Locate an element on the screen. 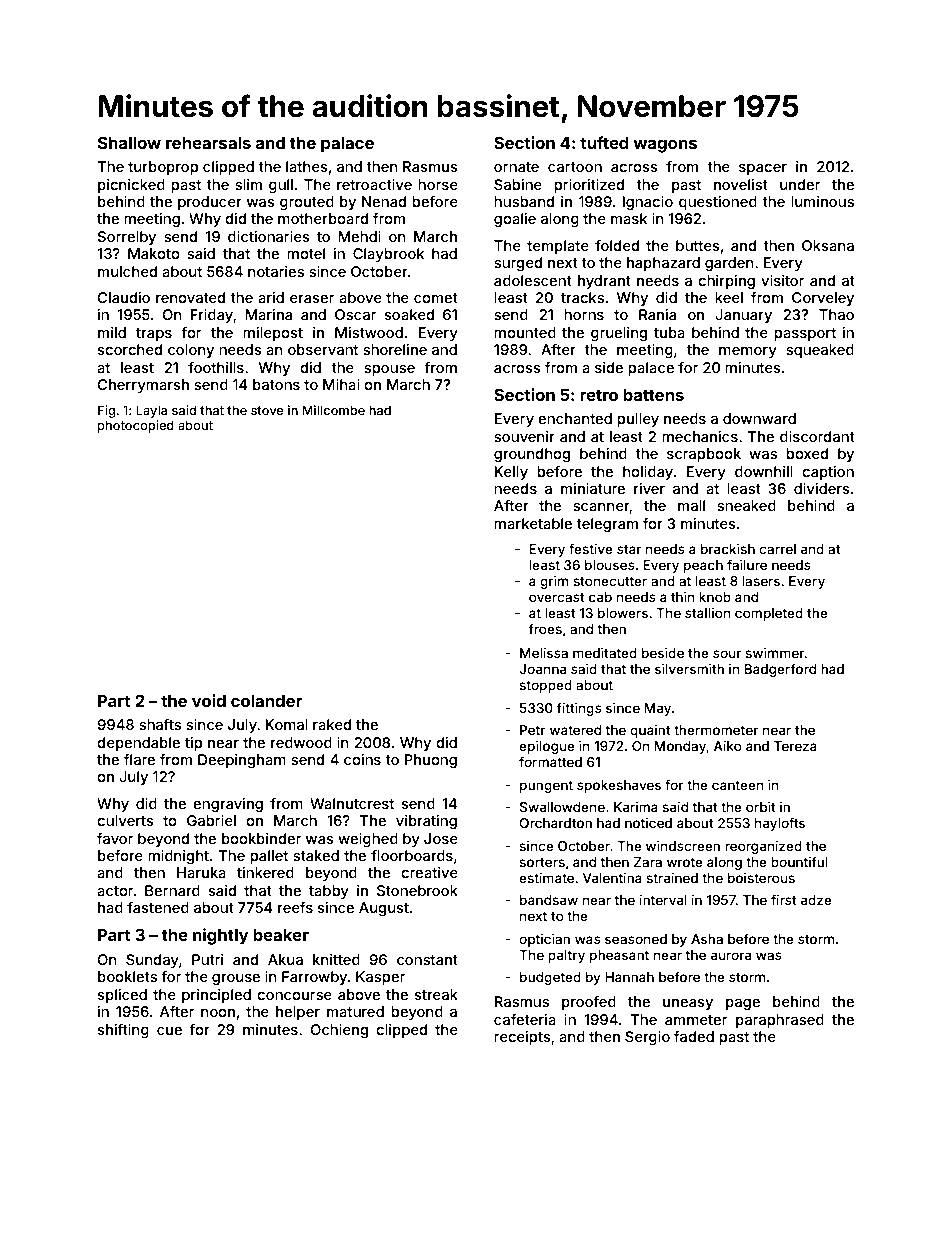  ornate is located at coordinates (516, 167).
